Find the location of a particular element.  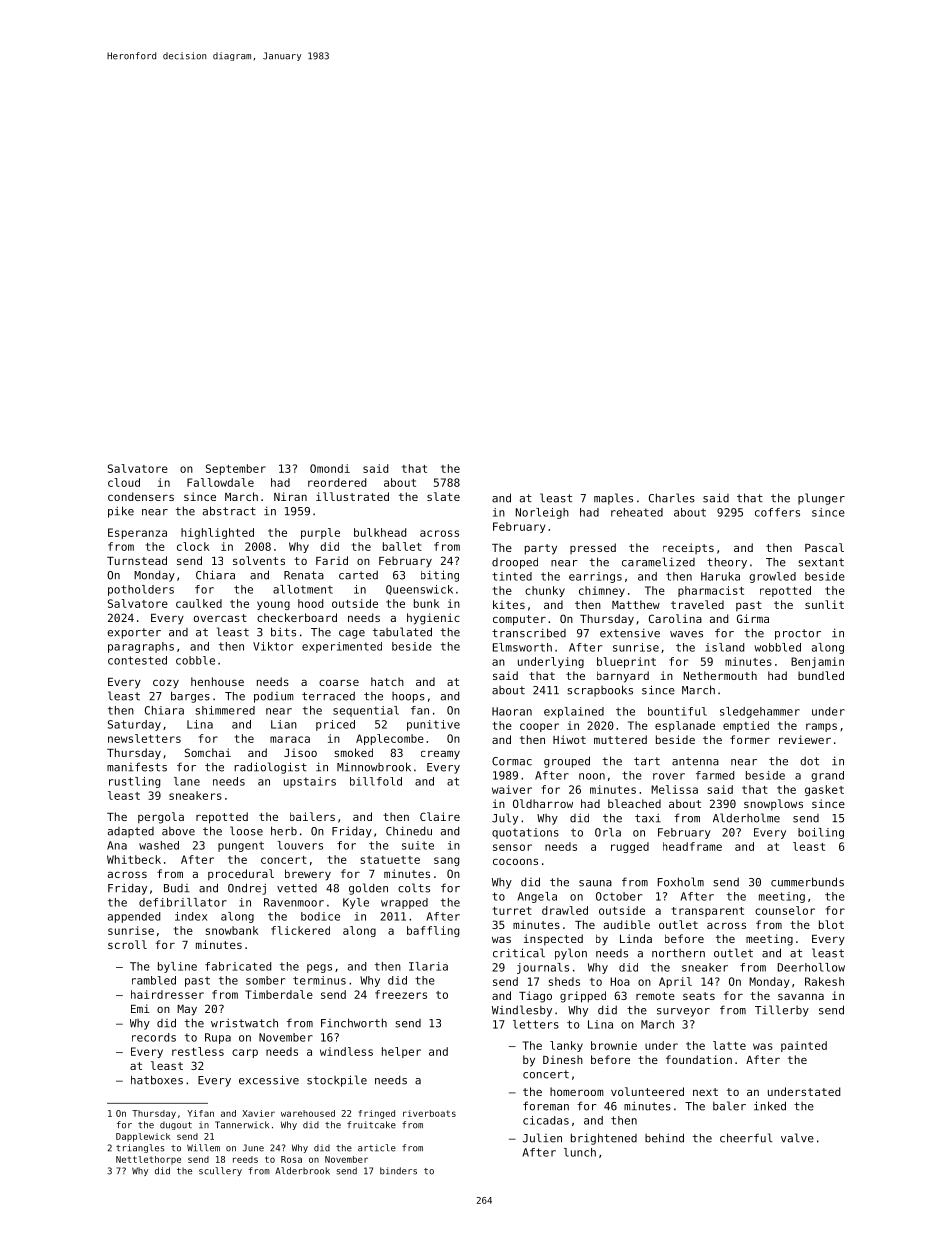

Cormac is located at coordinates (512, 761).
